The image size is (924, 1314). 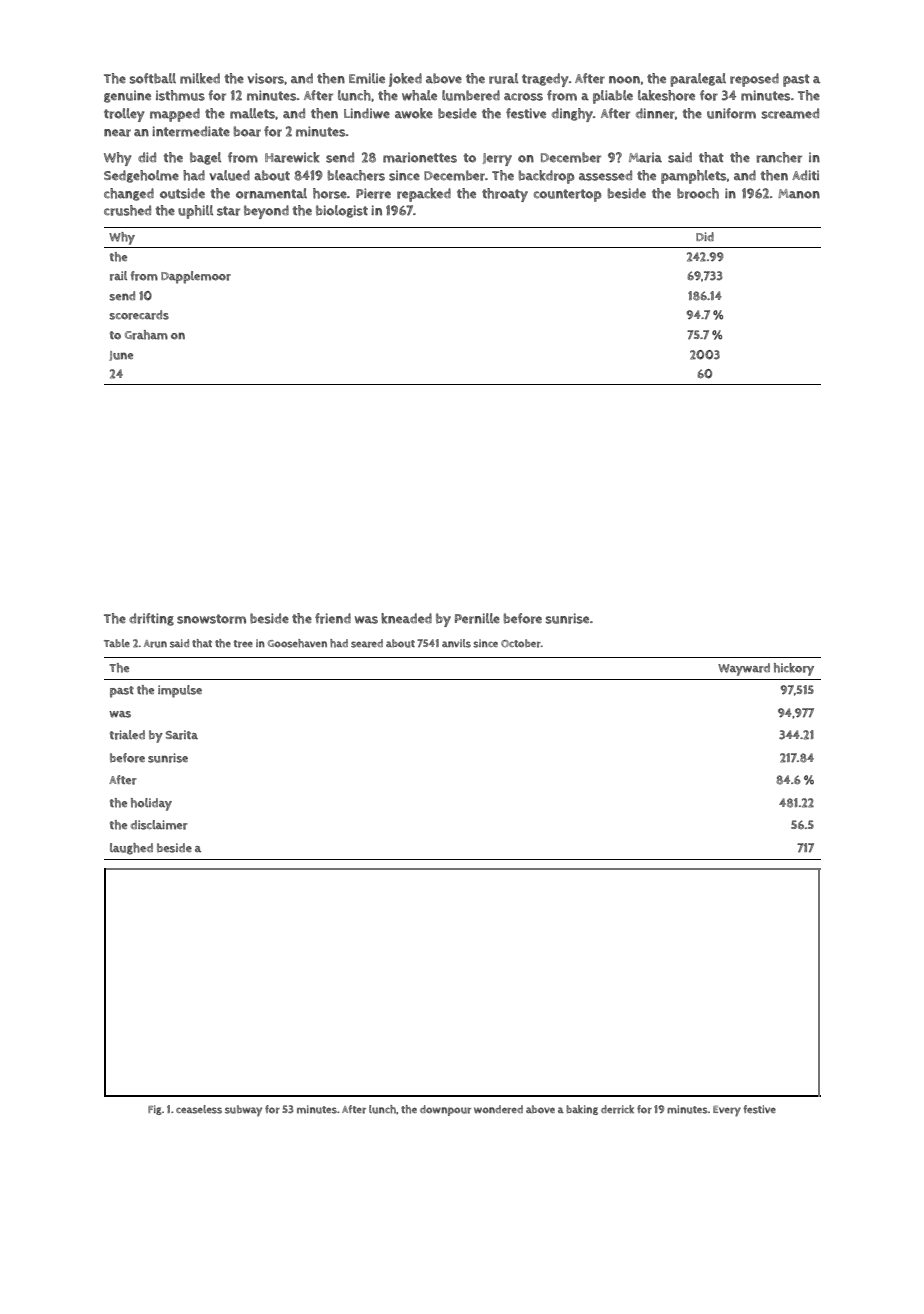 I want to click on rural, so click(x=503, y=78).
